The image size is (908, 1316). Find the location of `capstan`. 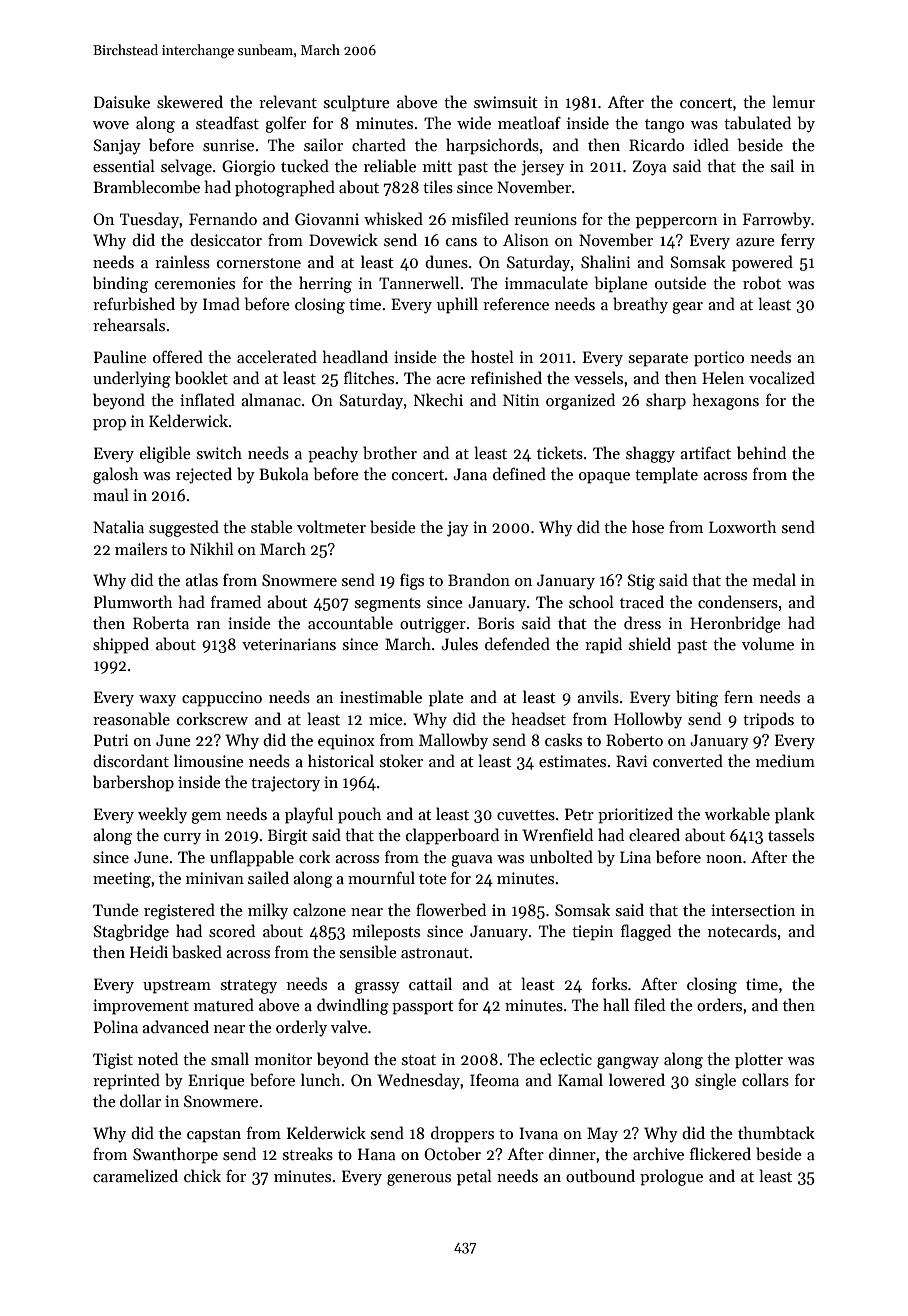

capstan is located at coordinates (214, 1136).
